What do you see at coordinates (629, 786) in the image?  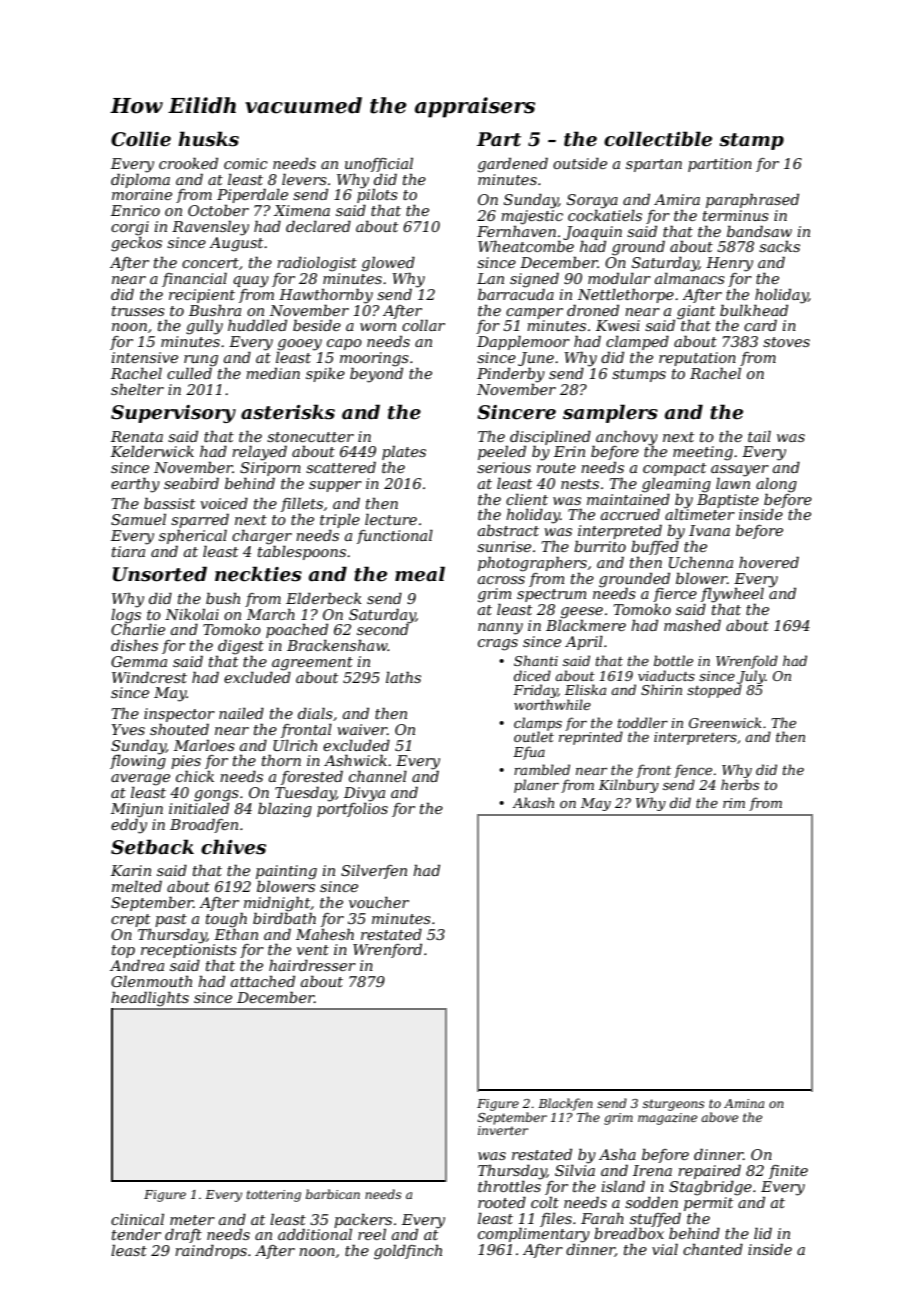 I see `Kilnbury` at bounding box center [629, 786].
